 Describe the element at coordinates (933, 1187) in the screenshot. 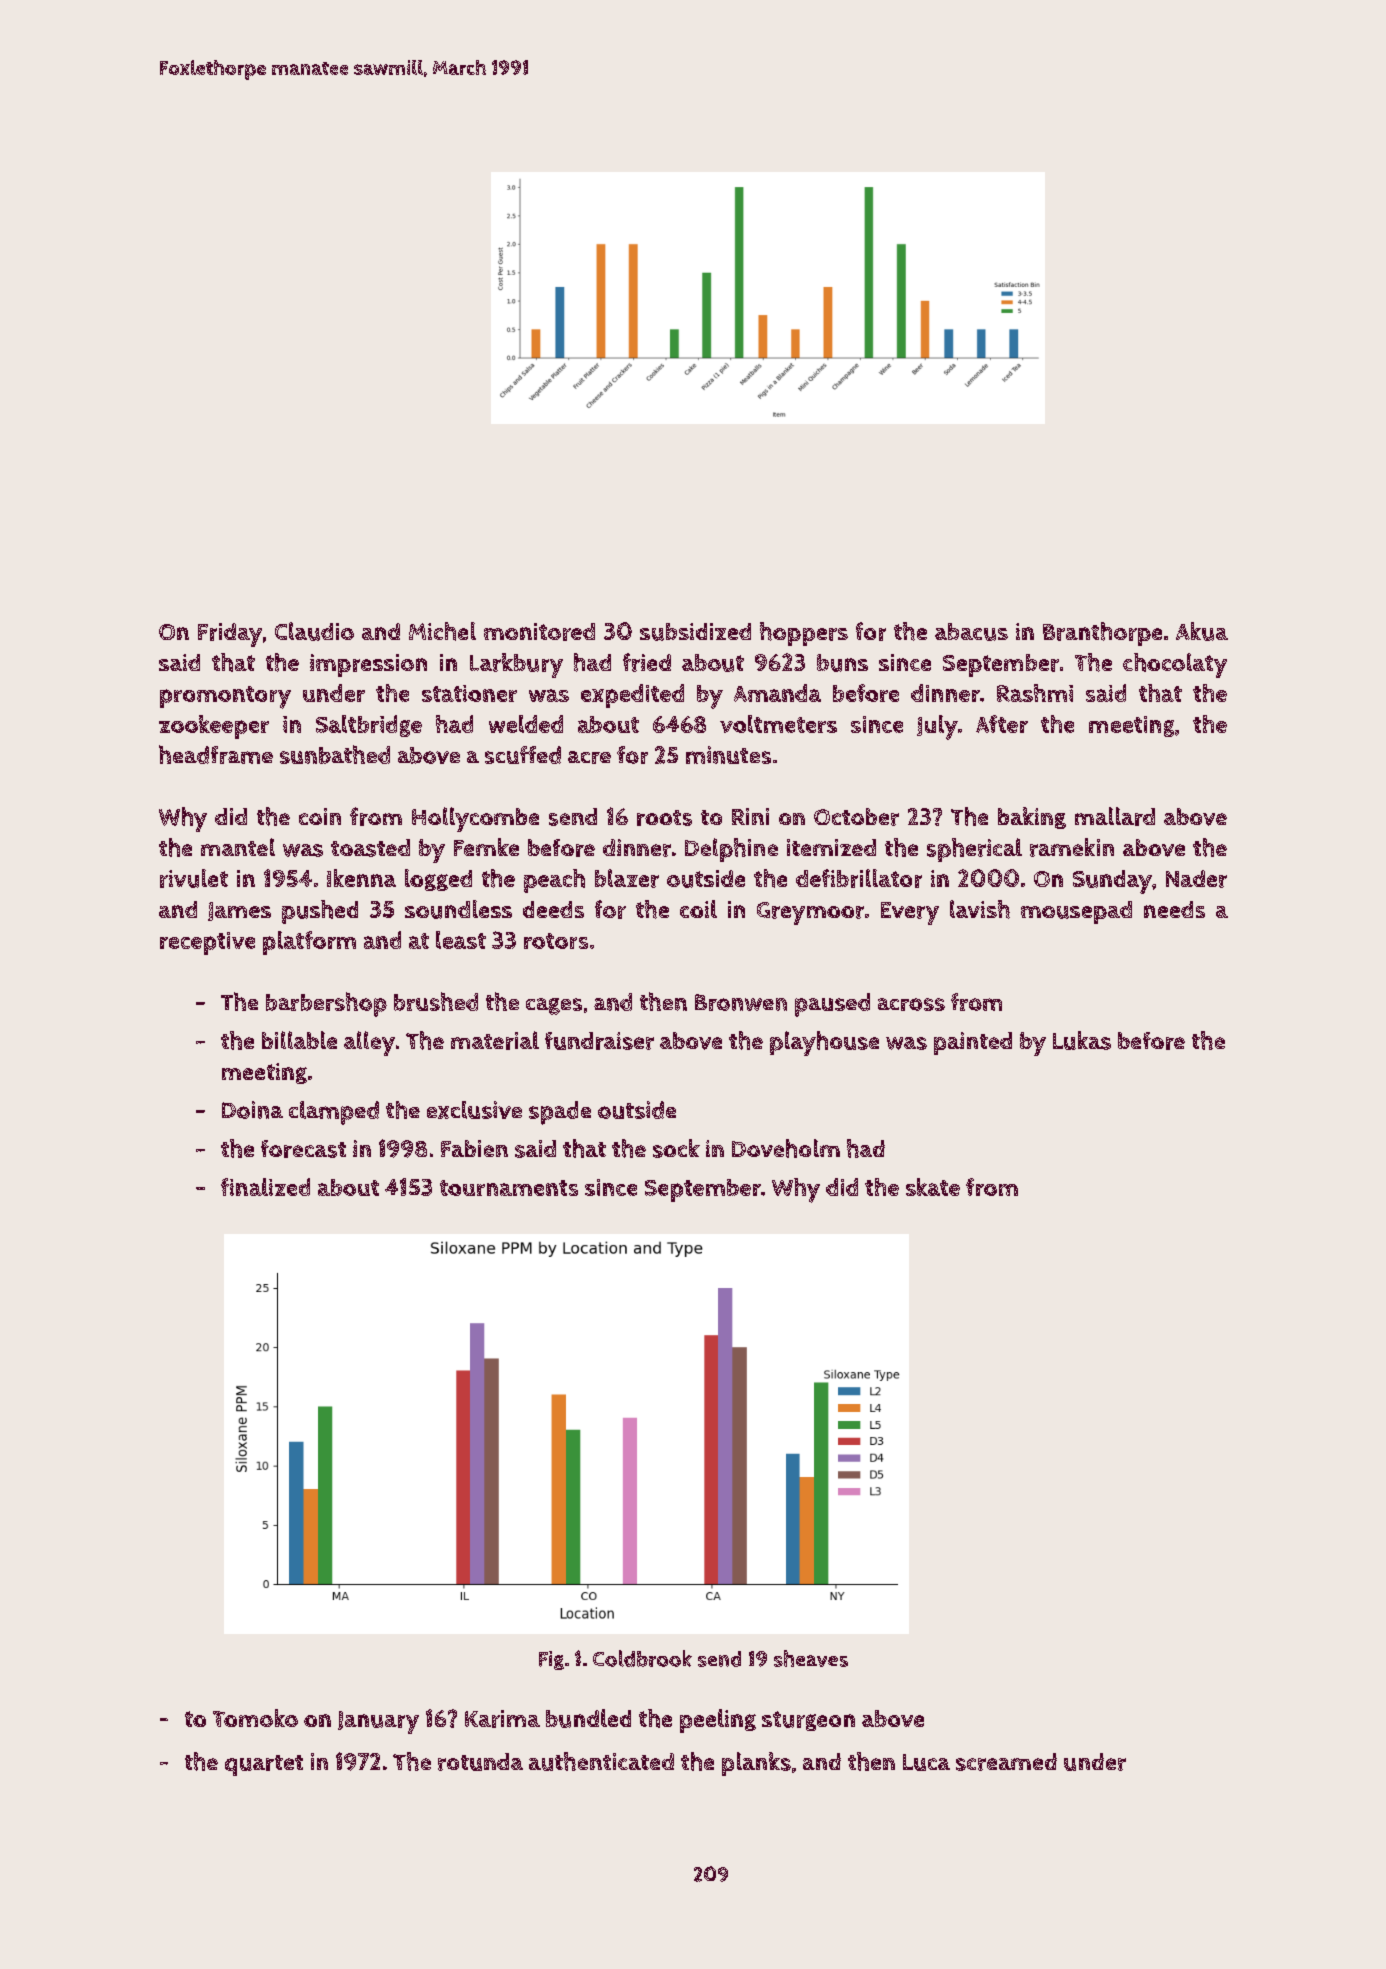

I see `skate` at that location.
